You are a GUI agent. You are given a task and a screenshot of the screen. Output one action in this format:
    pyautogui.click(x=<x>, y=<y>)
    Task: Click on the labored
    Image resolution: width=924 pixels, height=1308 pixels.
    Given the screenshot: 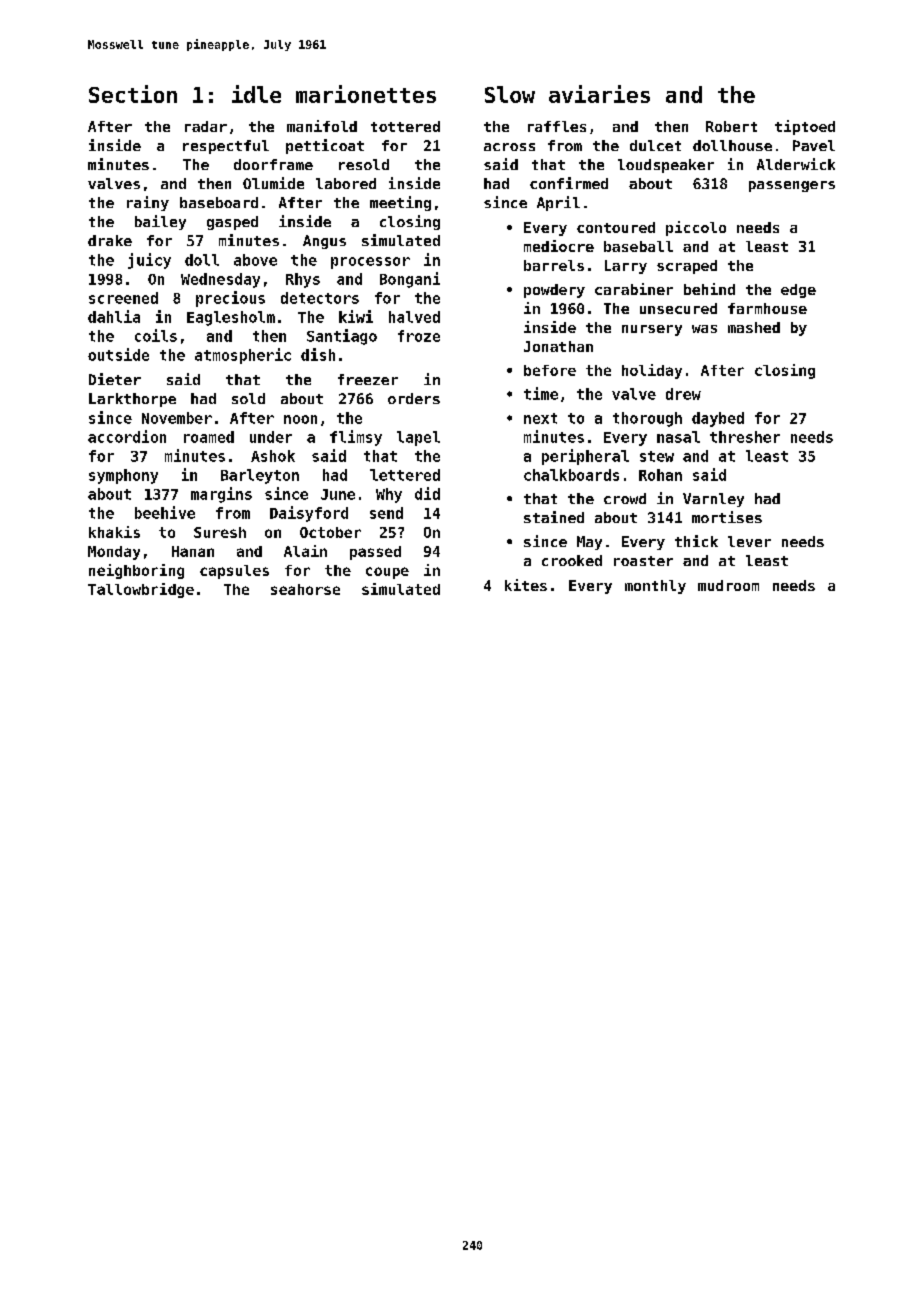 What is the action you would take?
    pyautogui.click(x=346, y=183)
